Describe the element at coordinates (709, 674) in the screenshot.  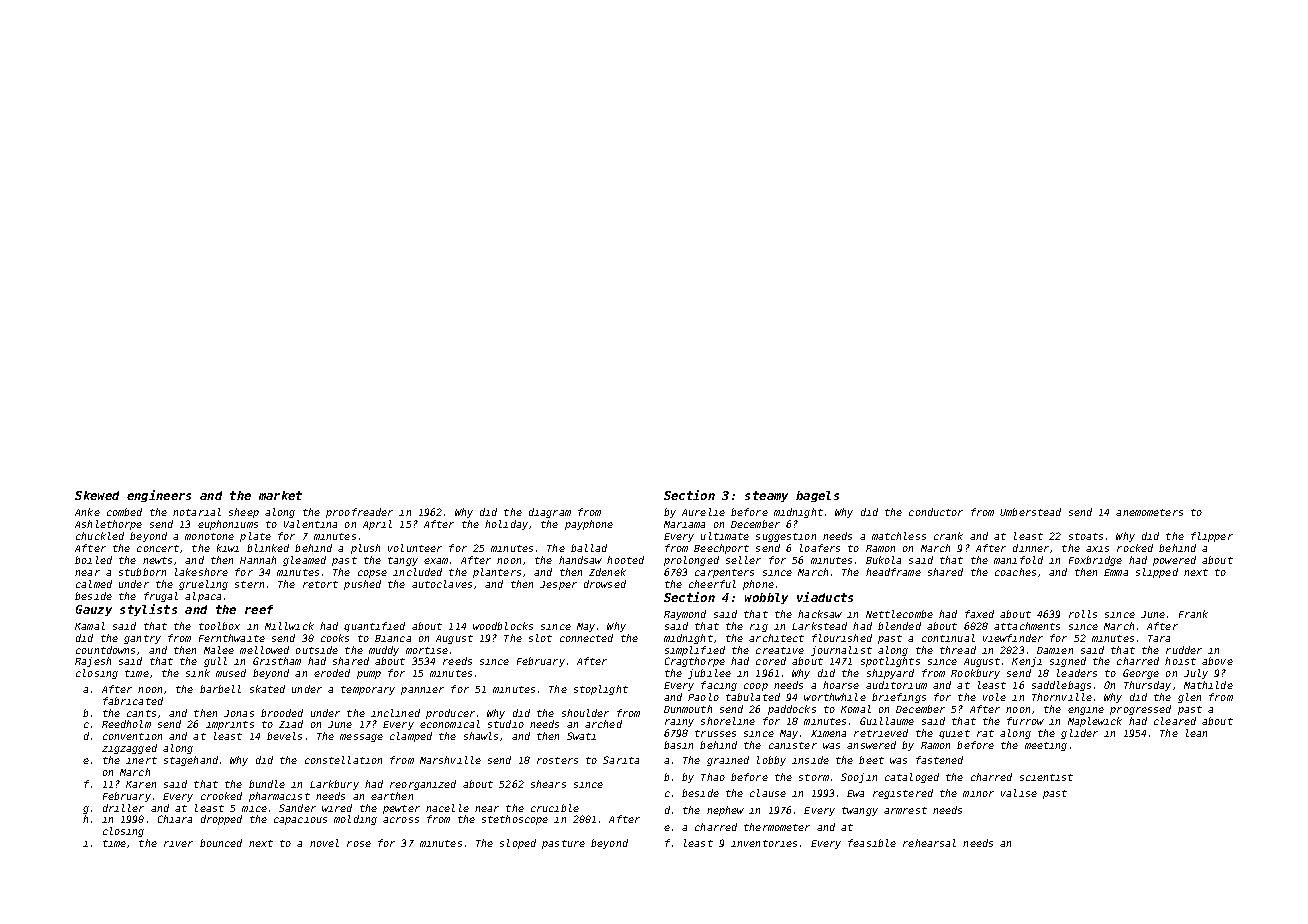
I see `jubilee` at that location.
